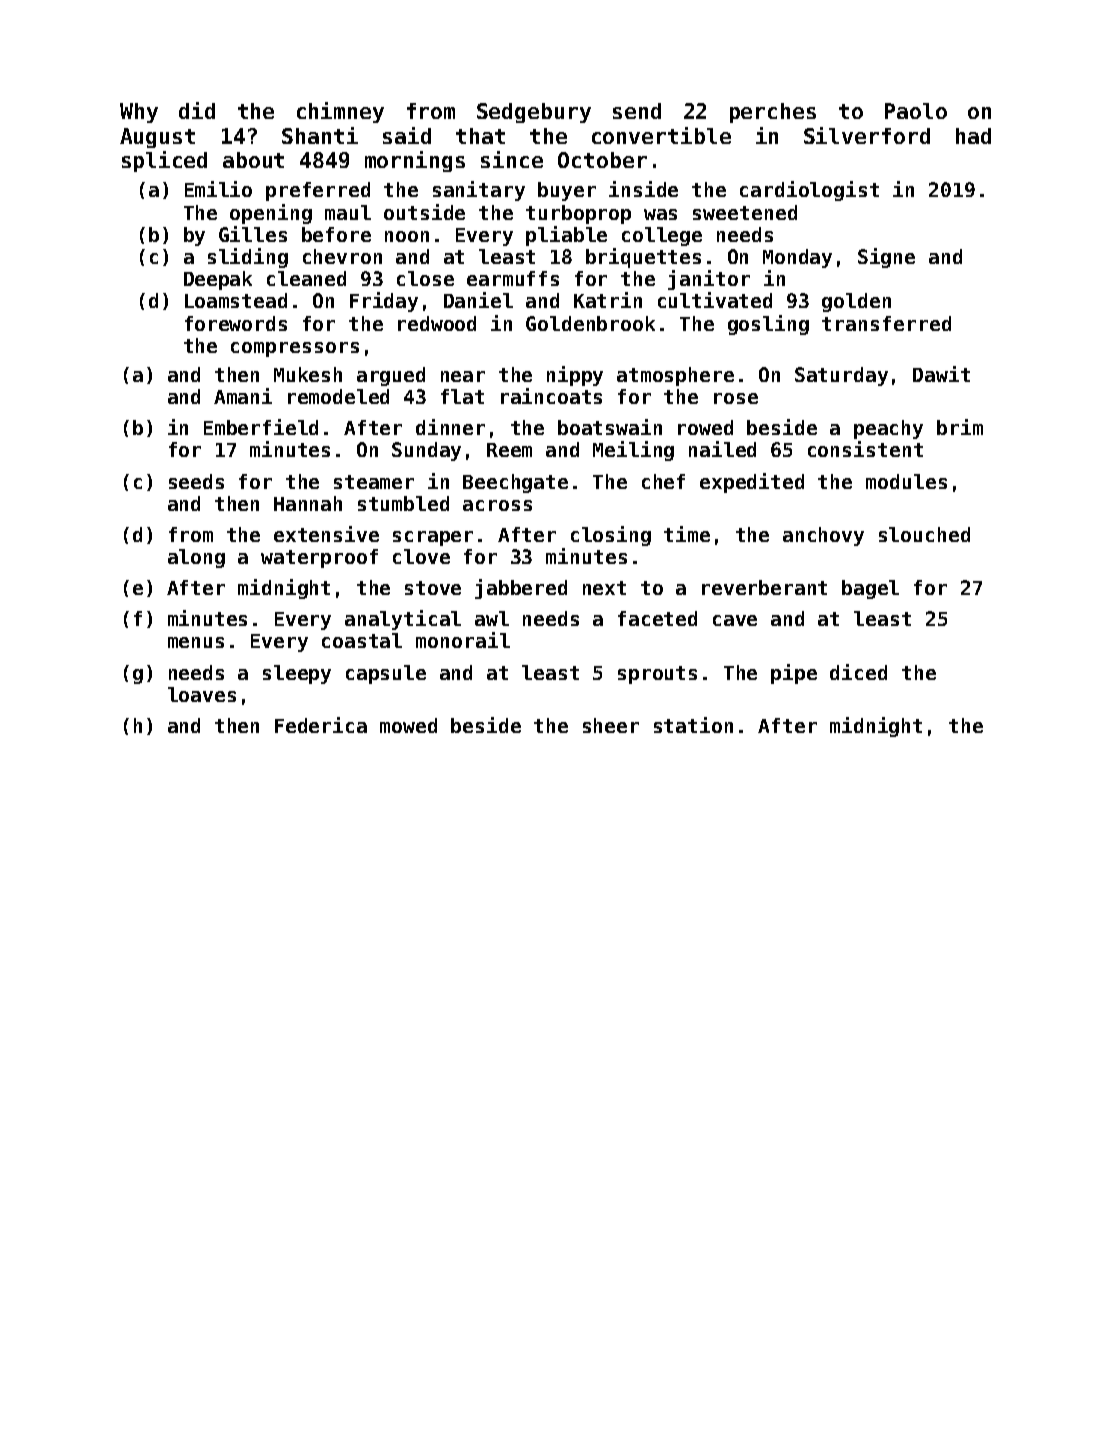  What do you see at coordinates (637, 111) in the image?
I see `send` at bounding box center [637, 111].
